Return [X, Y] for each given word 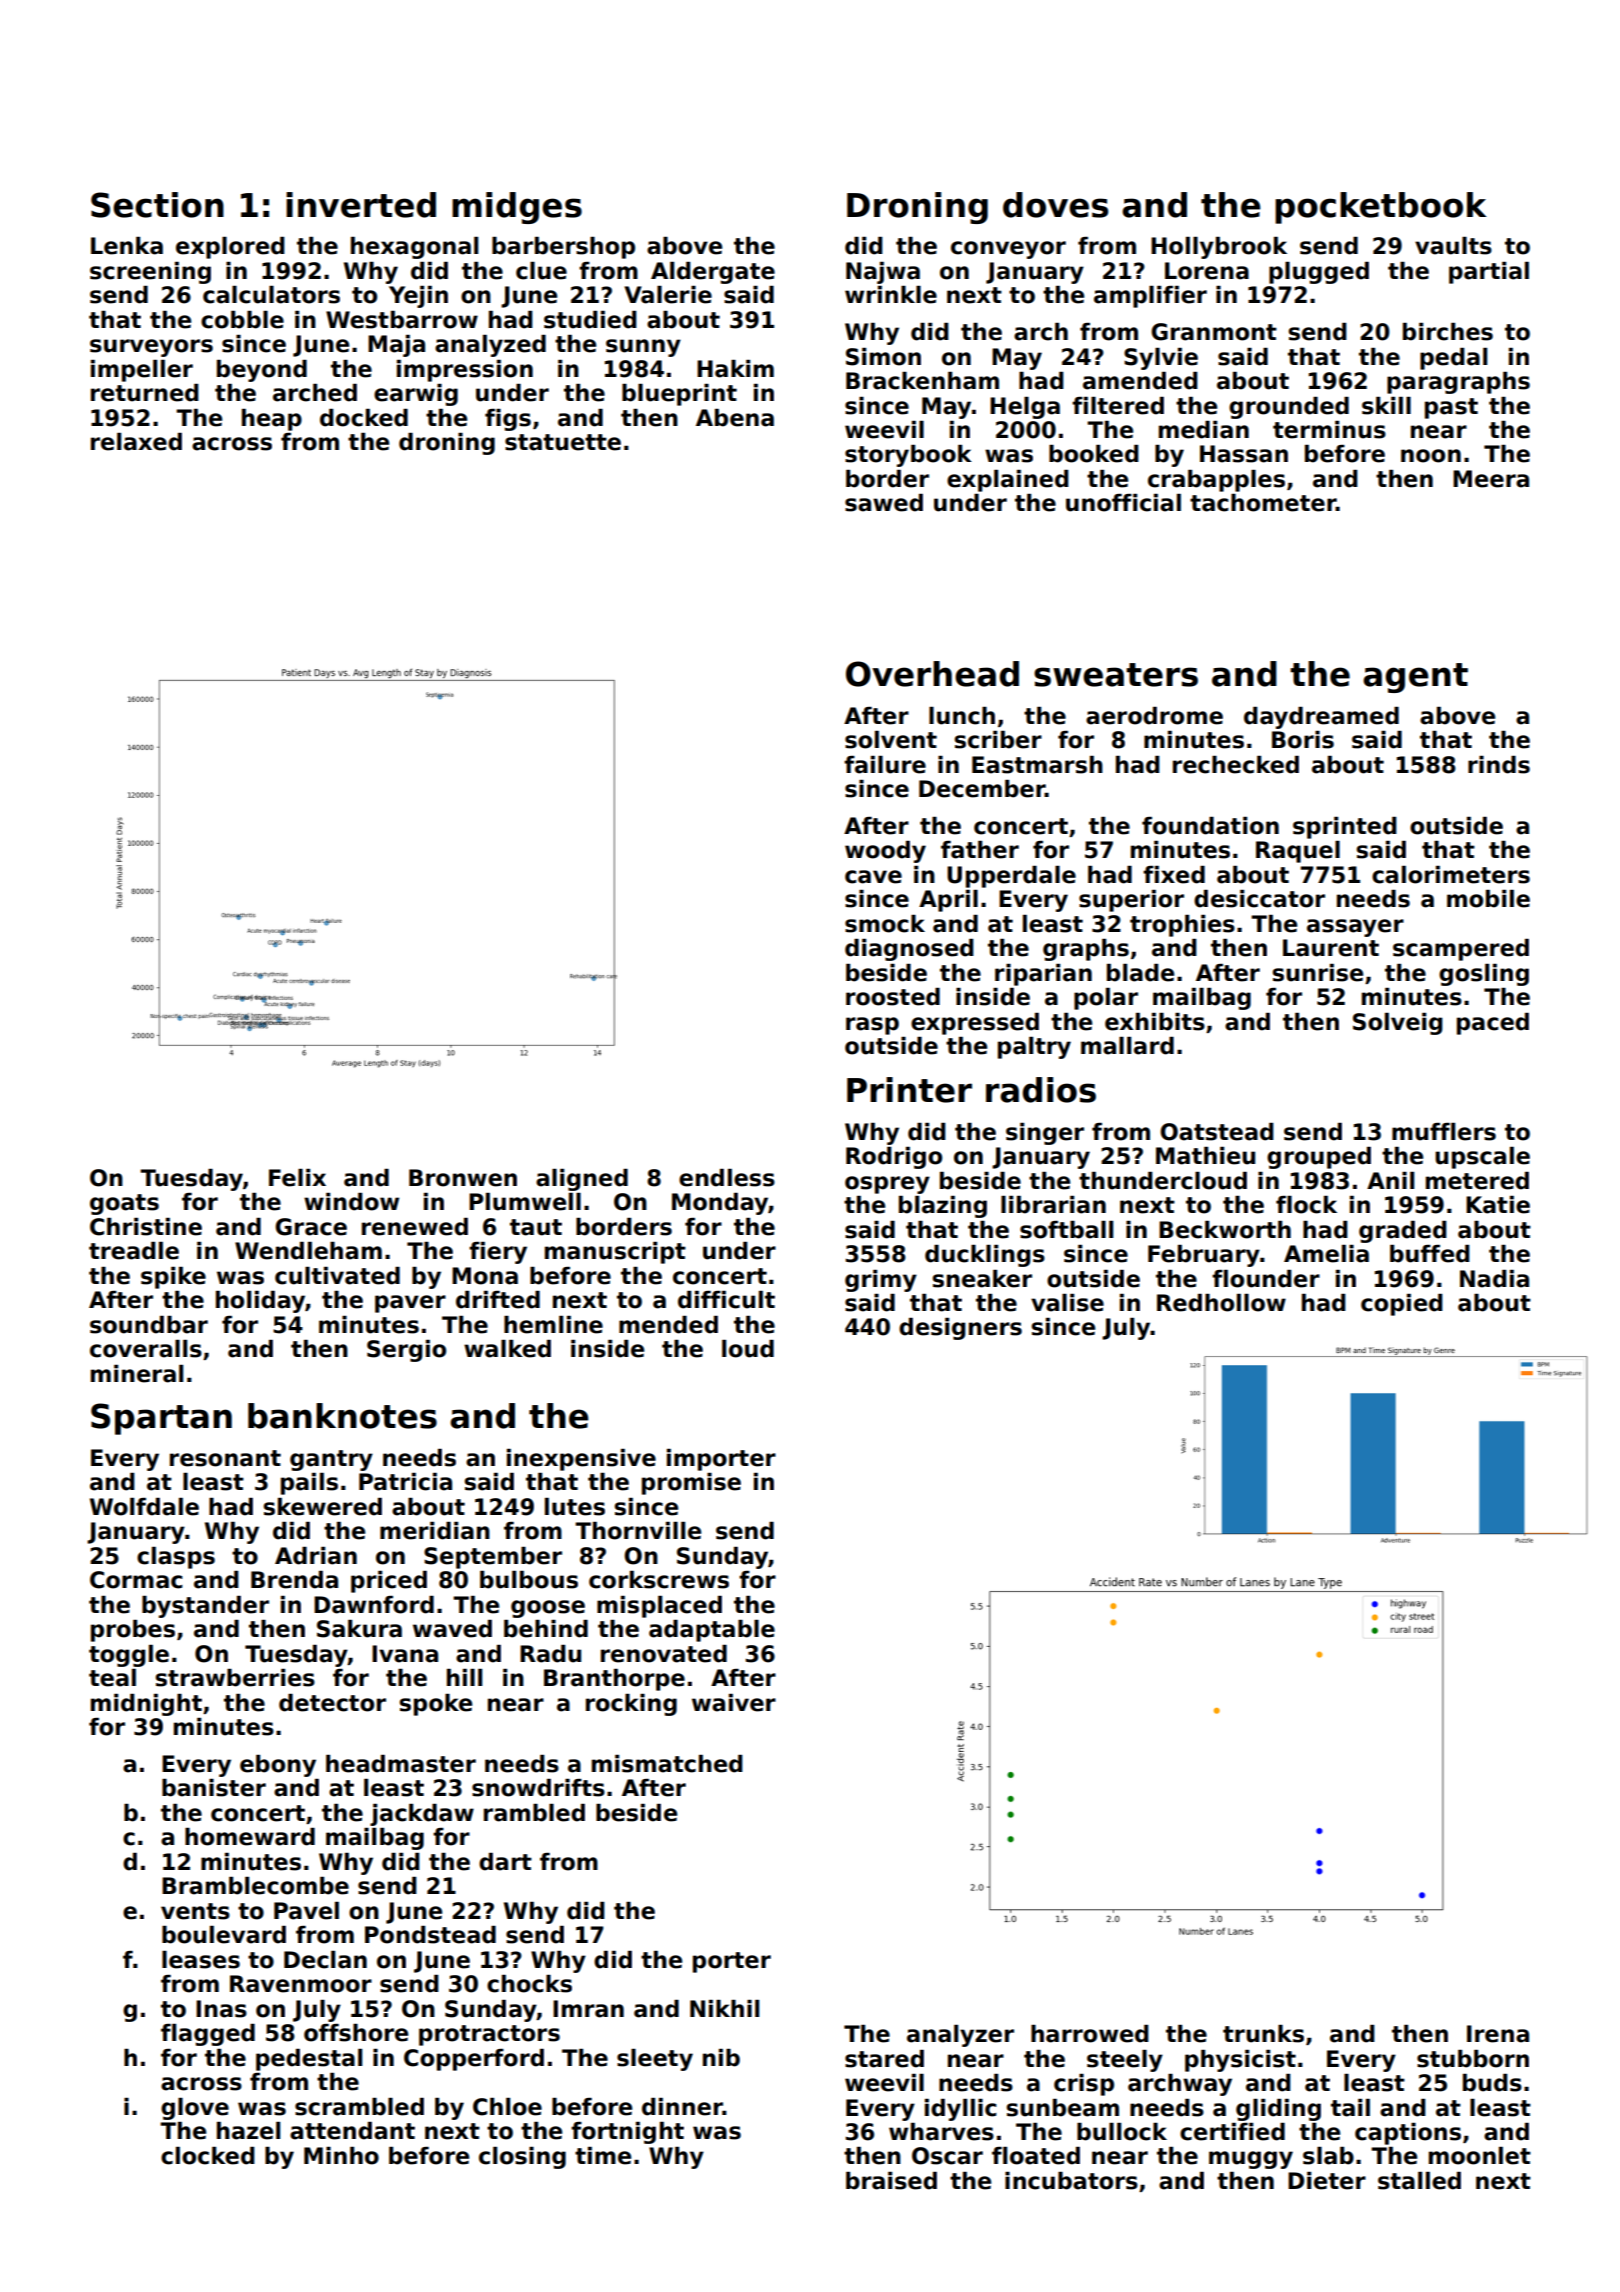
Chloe [507, 2107]
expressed [975, 1024]
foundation [1210, 826]
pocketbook [1381, 208]
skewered [323, 1507]
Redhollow [1221, 1303]
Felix [297, 1178]
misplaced [659, 1607]
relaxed [136, 442]
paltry [1034, 1048]
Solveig [1398, 1024]
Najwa [883, 273]
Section [157, 205]
